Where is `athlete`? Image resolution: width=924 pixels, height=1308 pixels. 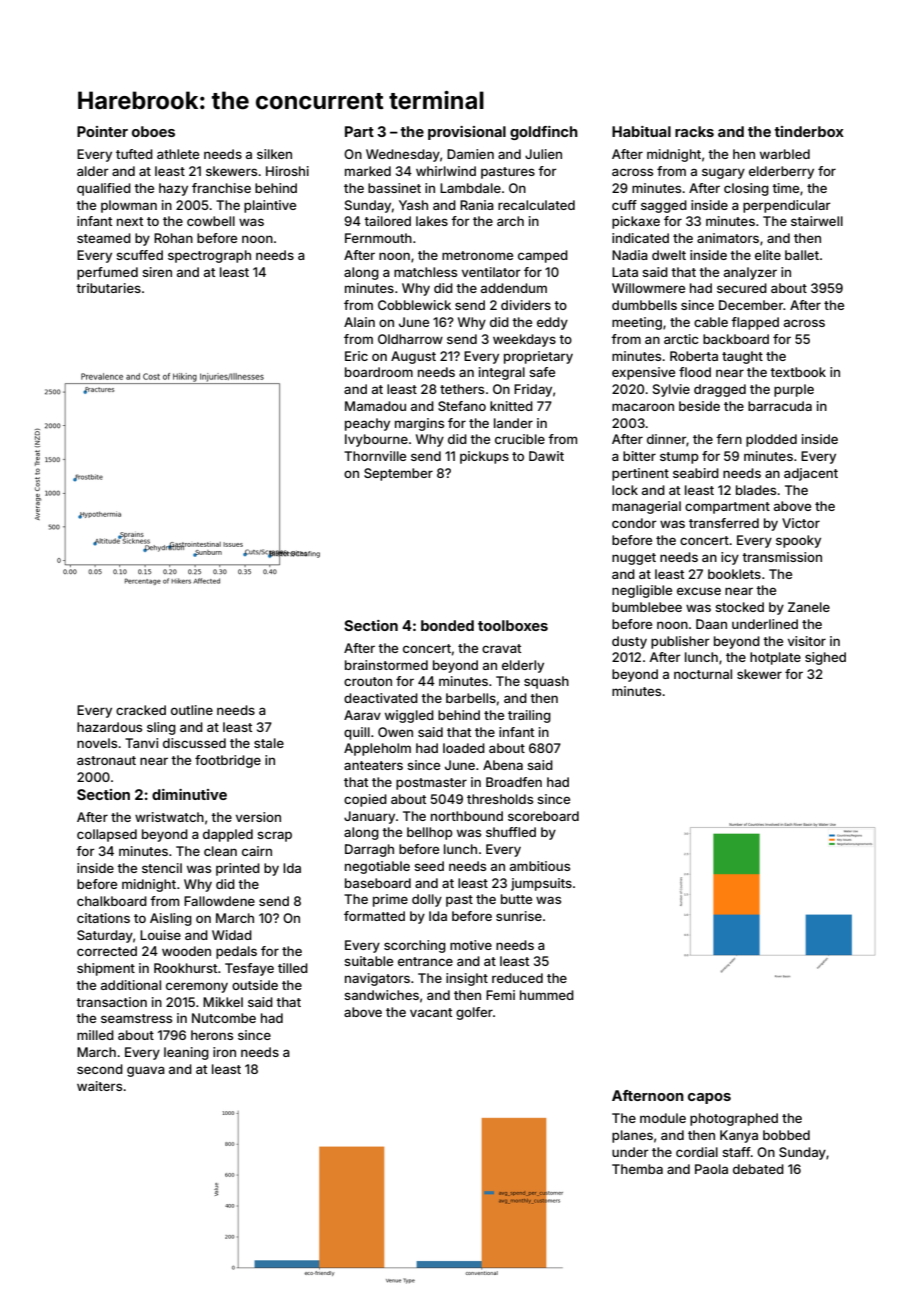
athlete is located at coordinates (178, 154).
